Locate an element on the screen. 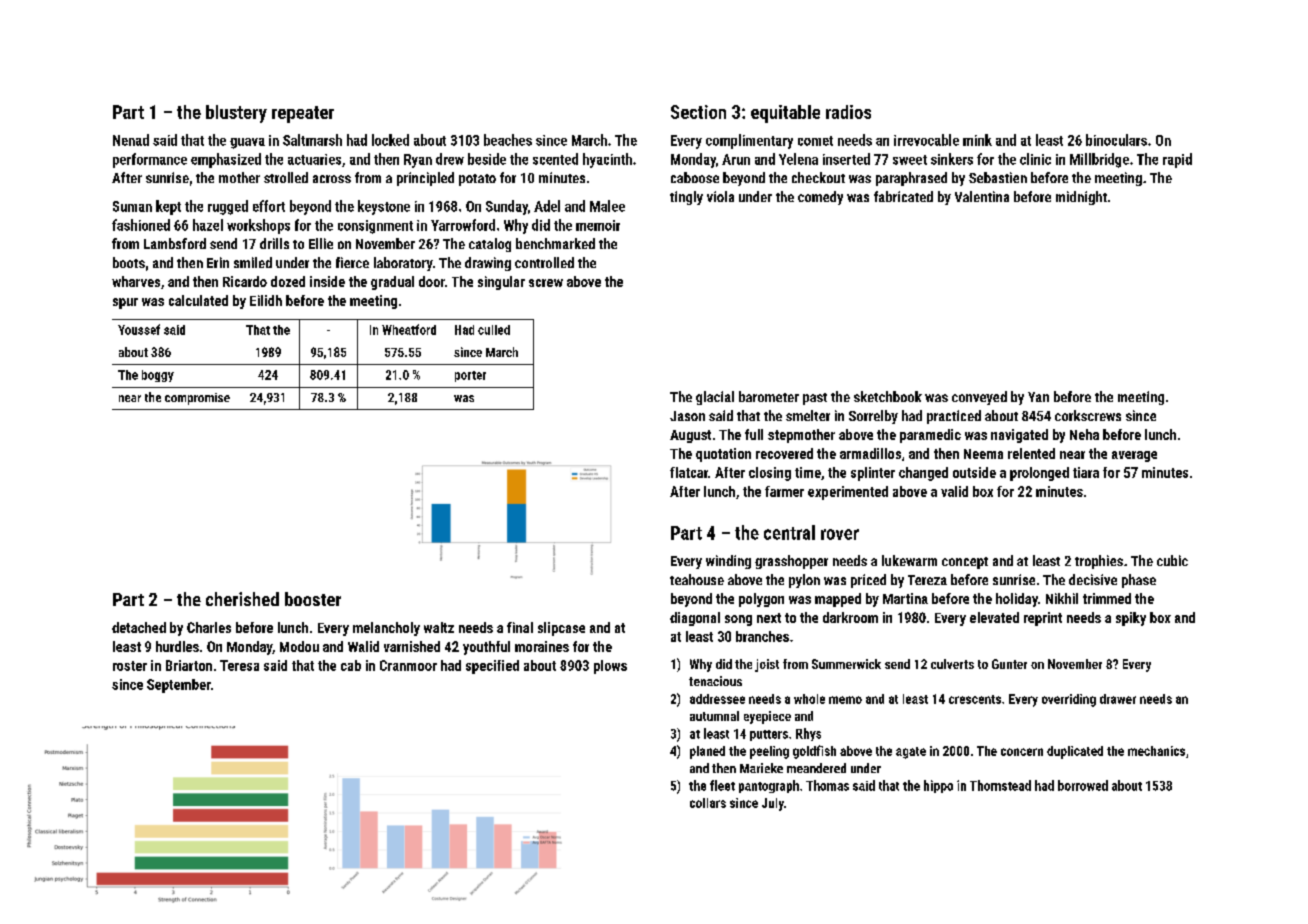 Image resolution: width=1308 pixels, height=924 pixels. tenacious is located at coordinates (715, 681).
